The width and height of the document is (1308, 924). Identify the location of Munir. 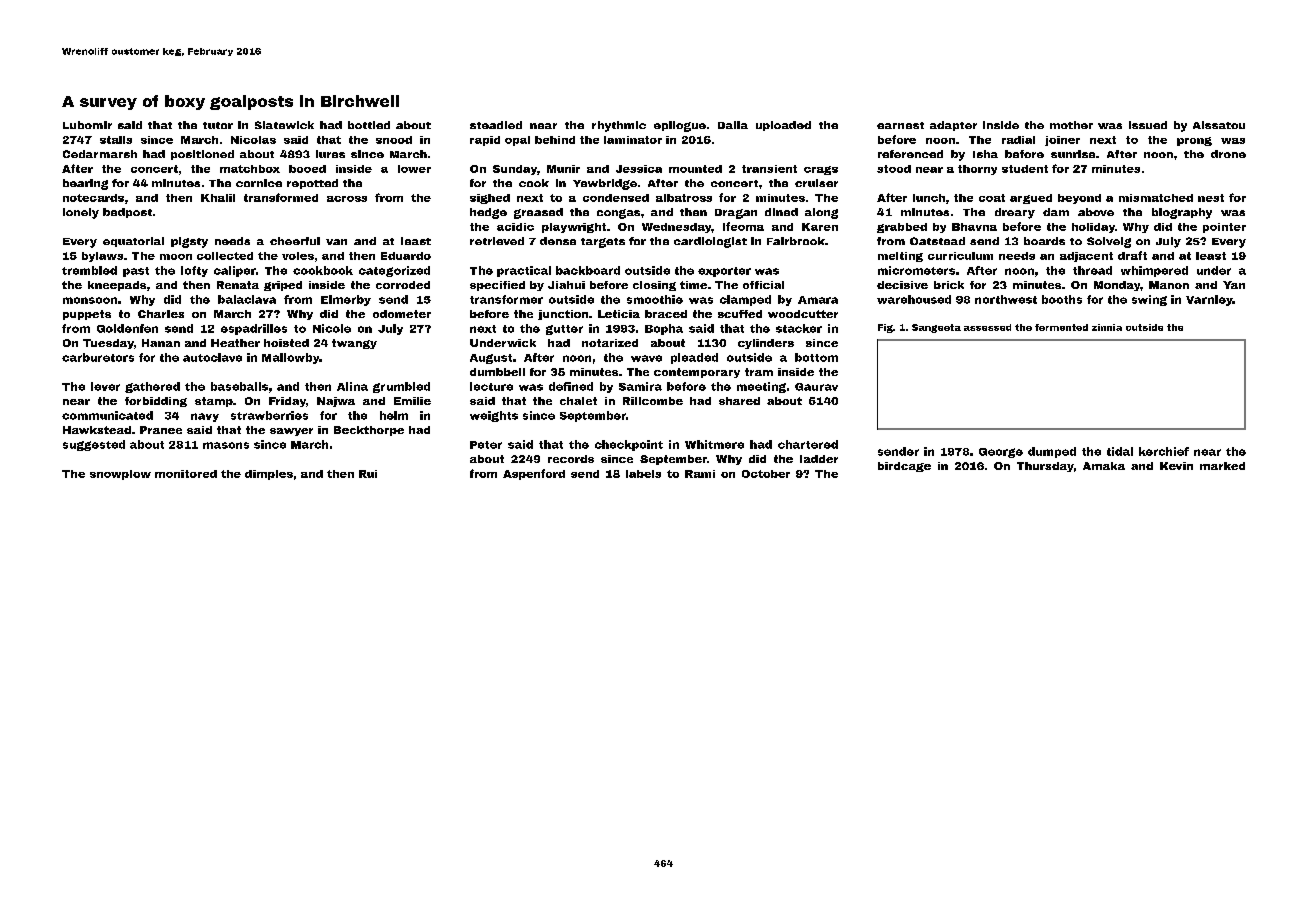
(563, 169).
